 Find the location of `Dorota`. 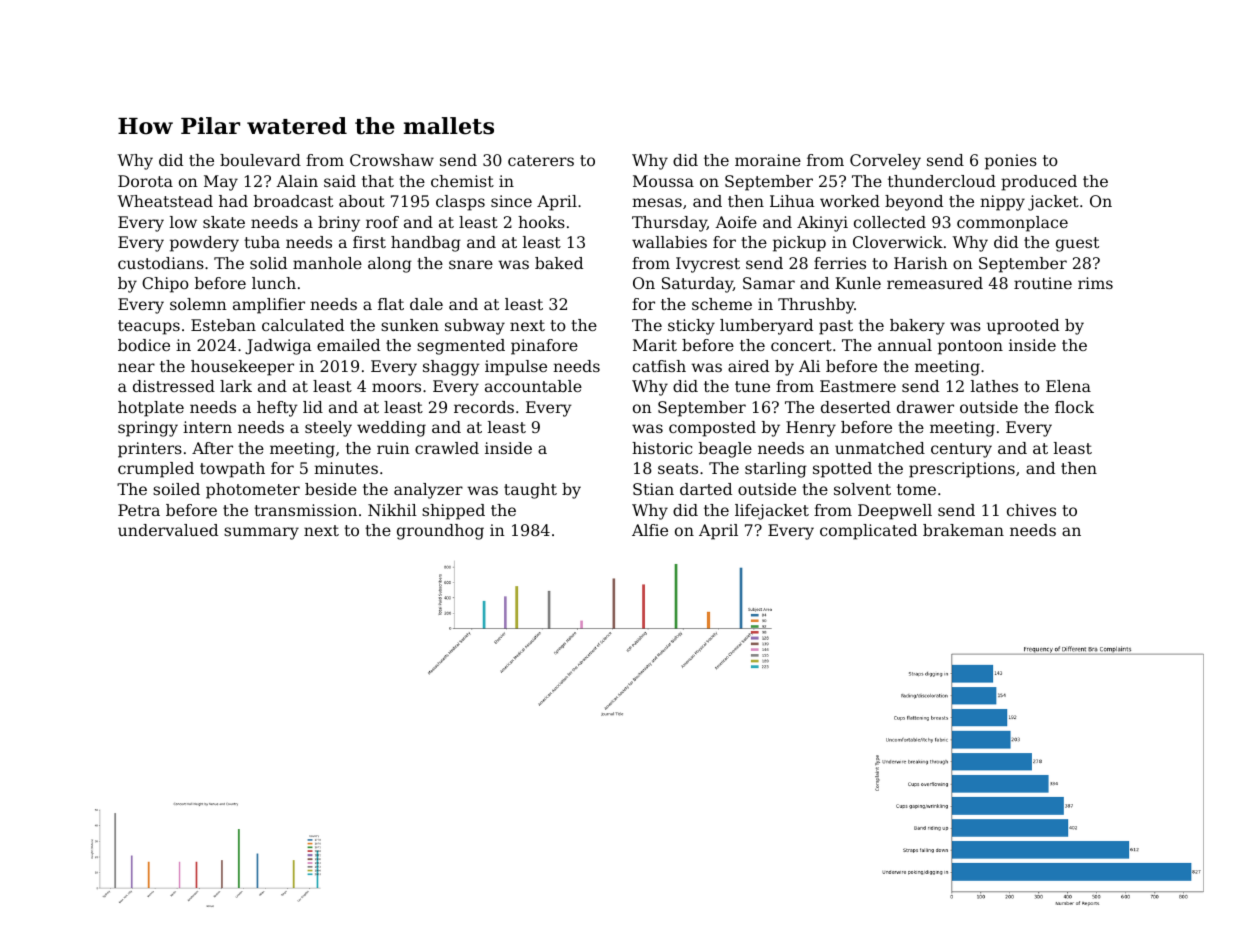

Dorota is located at coordinates (145, 181).
